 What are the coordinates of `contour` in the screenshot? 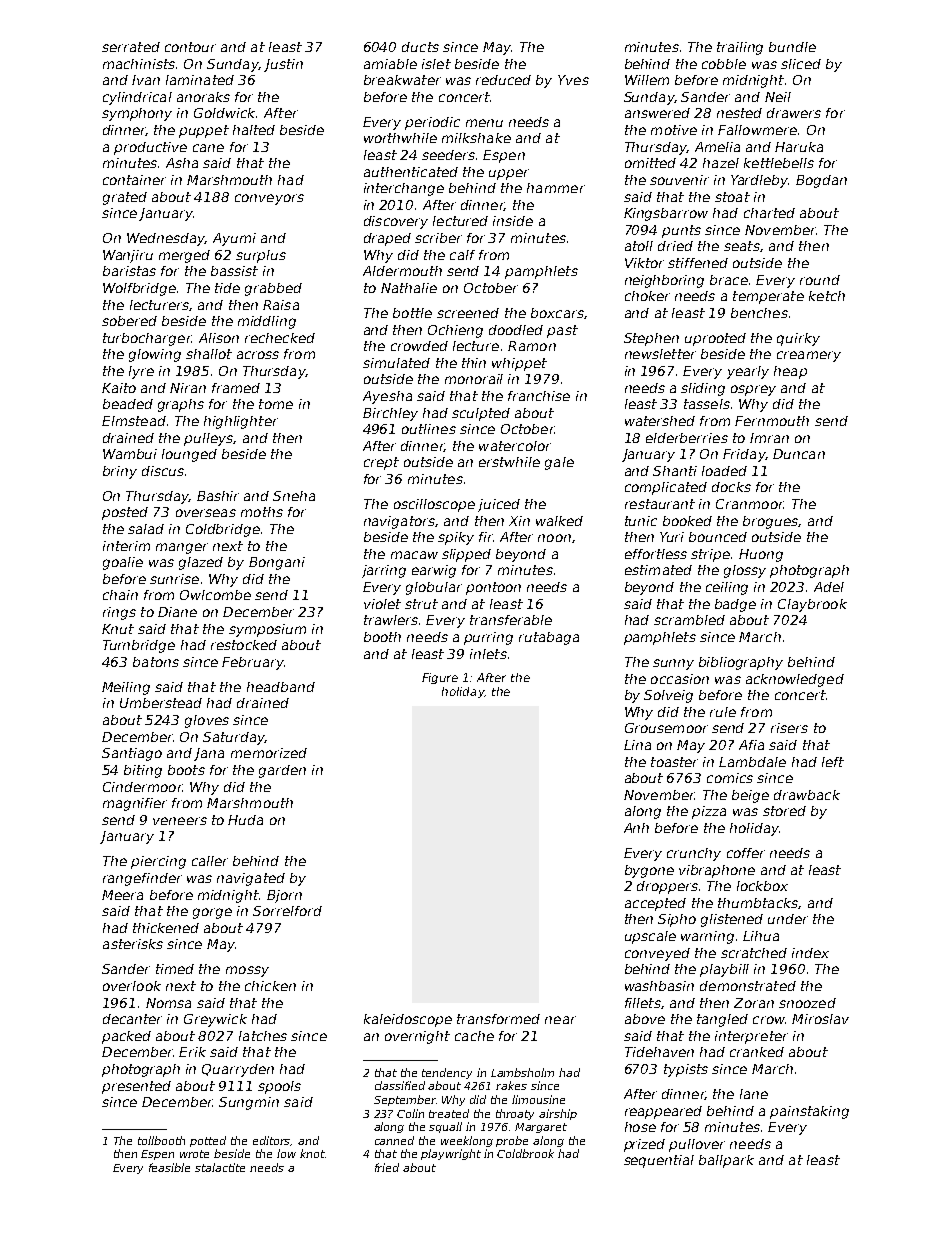 It's located at (190, 47).
